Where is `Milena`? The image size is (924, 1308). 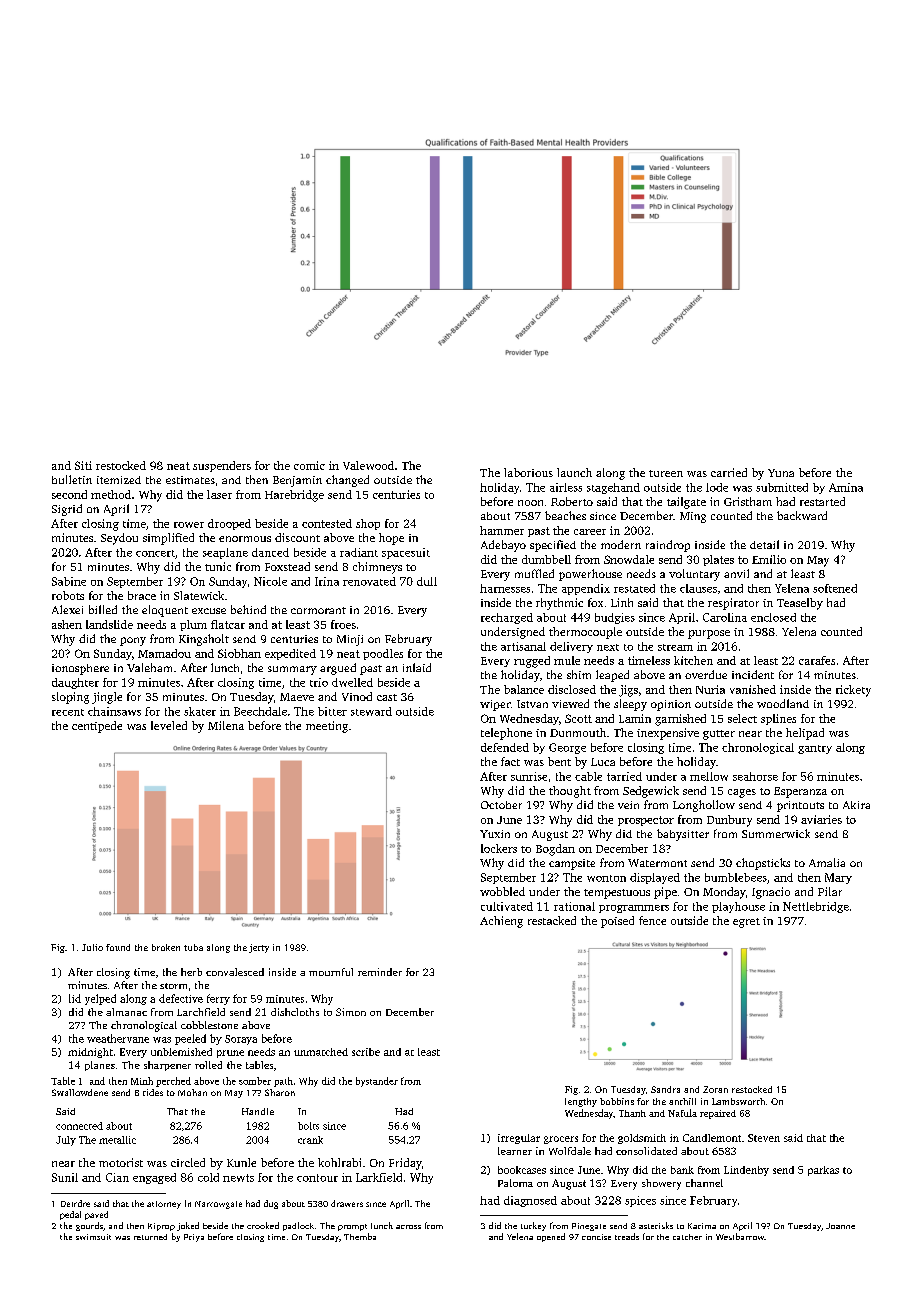
Milena is located at coordinates (226, 725).
